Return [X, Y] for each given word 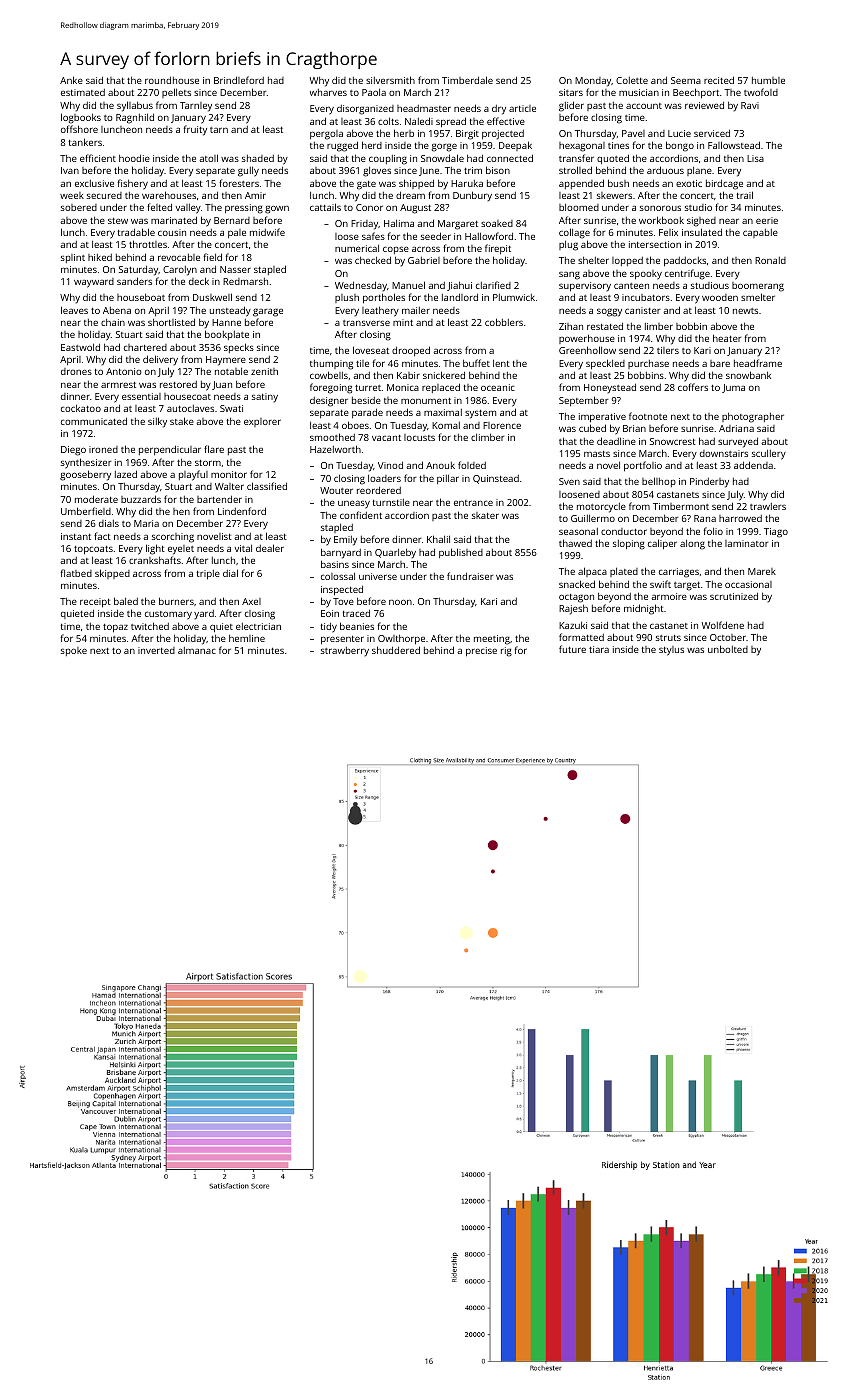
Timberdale [467, 80]
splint [73, 258]
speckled [605, 364]
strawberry [345, 651]
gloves [377, 171]
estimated [83, 92]
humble [768, 80]
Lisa [755, 158]
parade [367, 413]
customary [168, 615]
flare [214, 449]
